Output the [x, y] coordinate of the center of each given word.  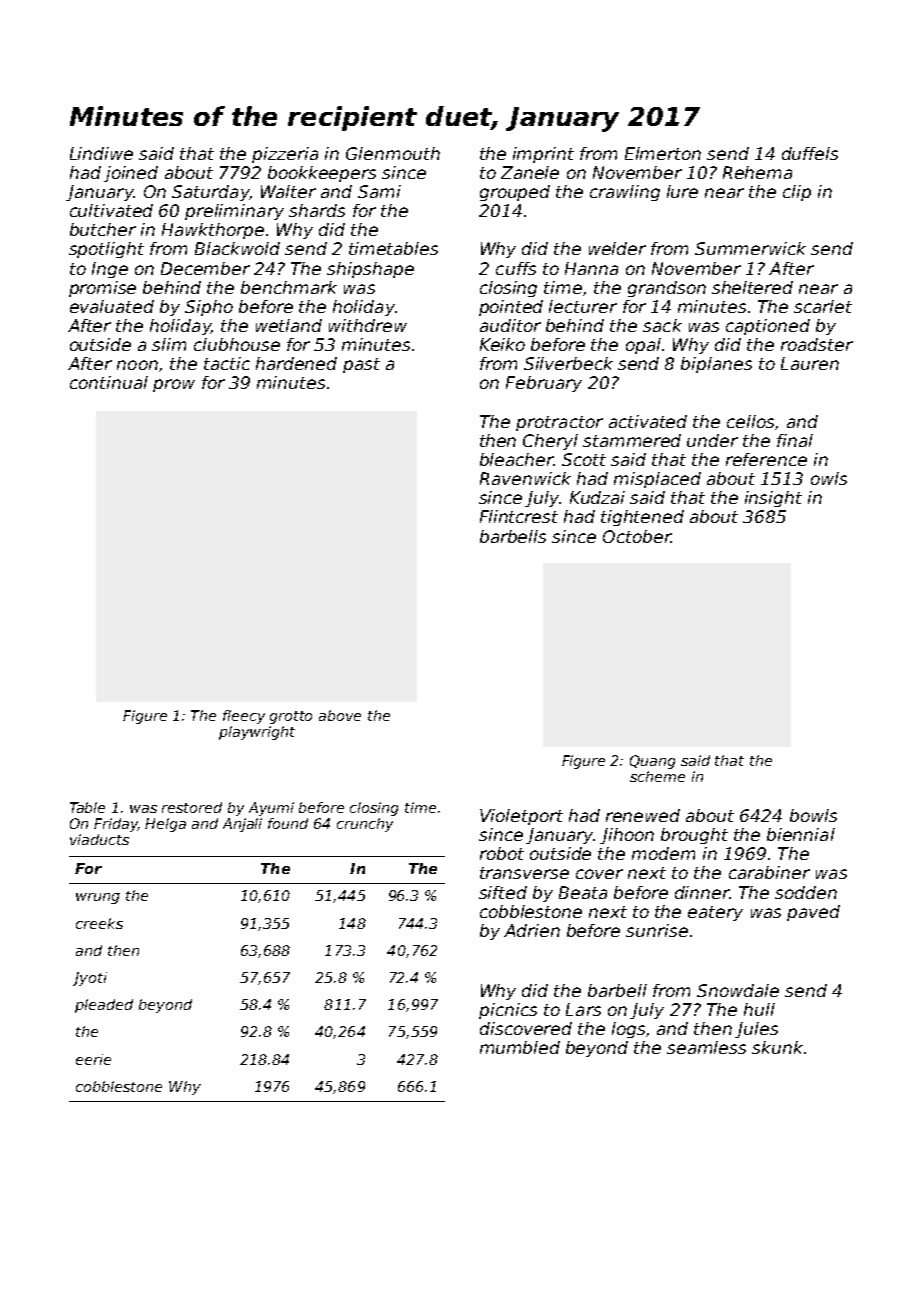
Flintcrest [519, 516]
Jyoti [90, 979]
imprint [543, 155]
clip [797, 193]
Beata [583, 892]
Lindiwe [101, 153]
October [637, 536]
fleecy [244, 717]
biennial [801, 834]
